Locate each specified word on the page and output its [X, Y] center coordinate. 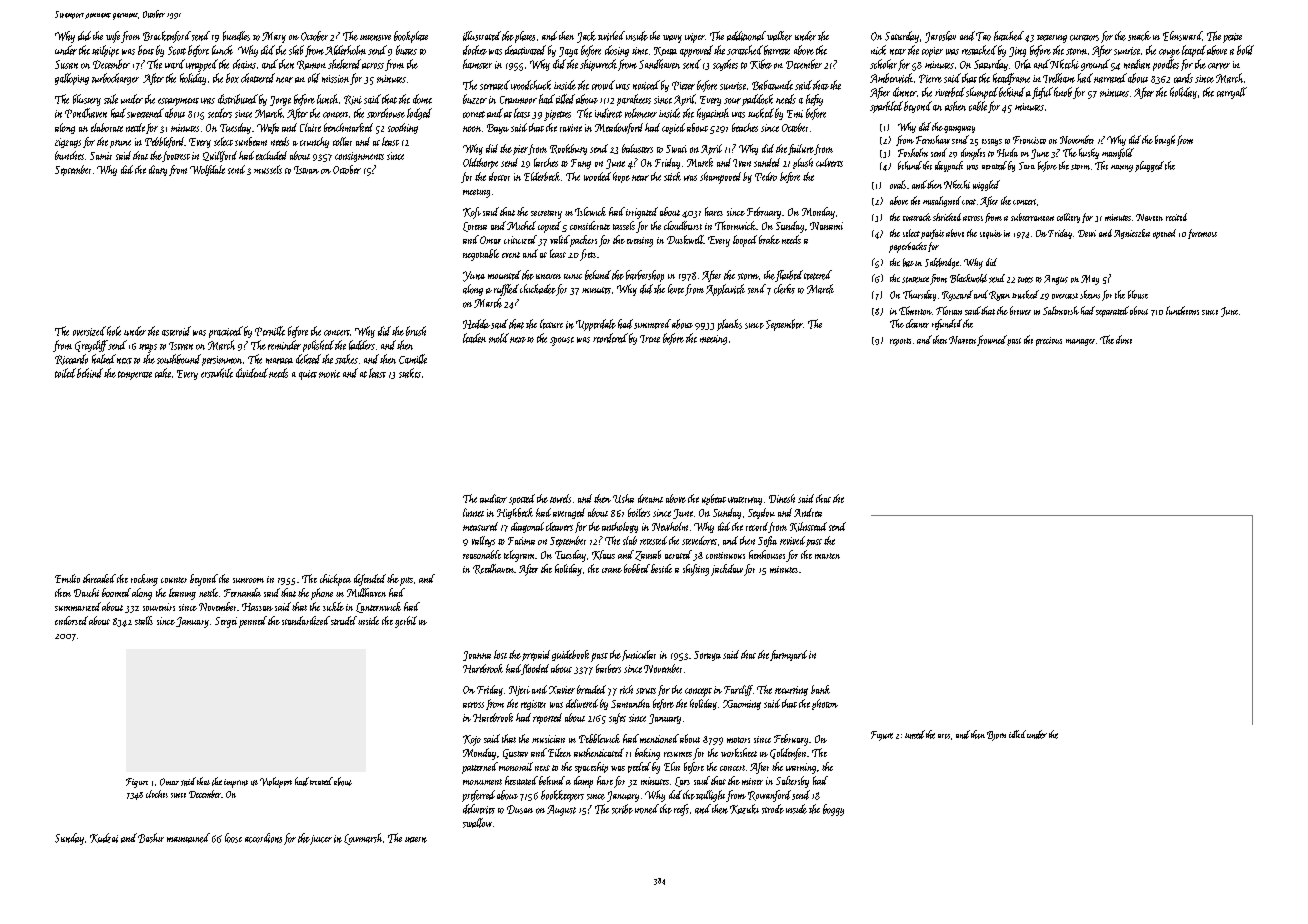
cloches [157, 794]
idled [1017, 734]
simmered [652, 324]
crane [612, 570]
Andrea [808, 512]
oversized [89, 331]
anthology [620, 527]
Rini [353, 100]
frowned [992, 340]
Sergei [226, 622]
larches [546, 162]
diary [158, 170]
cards [1183, 78]
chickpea [335, 580]
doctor [499, 176]
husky [1089, 153]
